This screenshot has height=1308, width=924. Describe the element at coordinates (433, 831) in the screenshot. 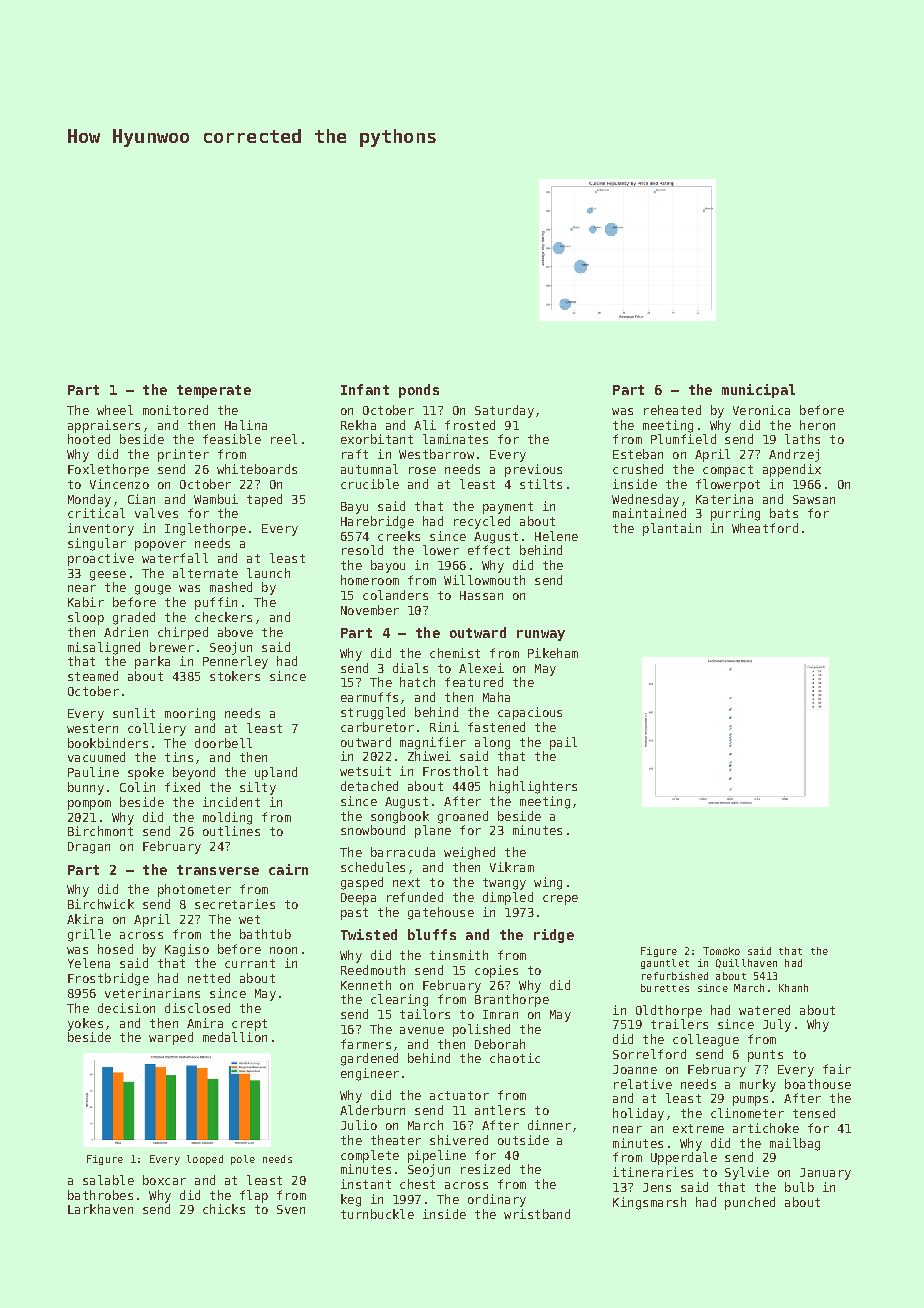

I see `plane` at that location.
